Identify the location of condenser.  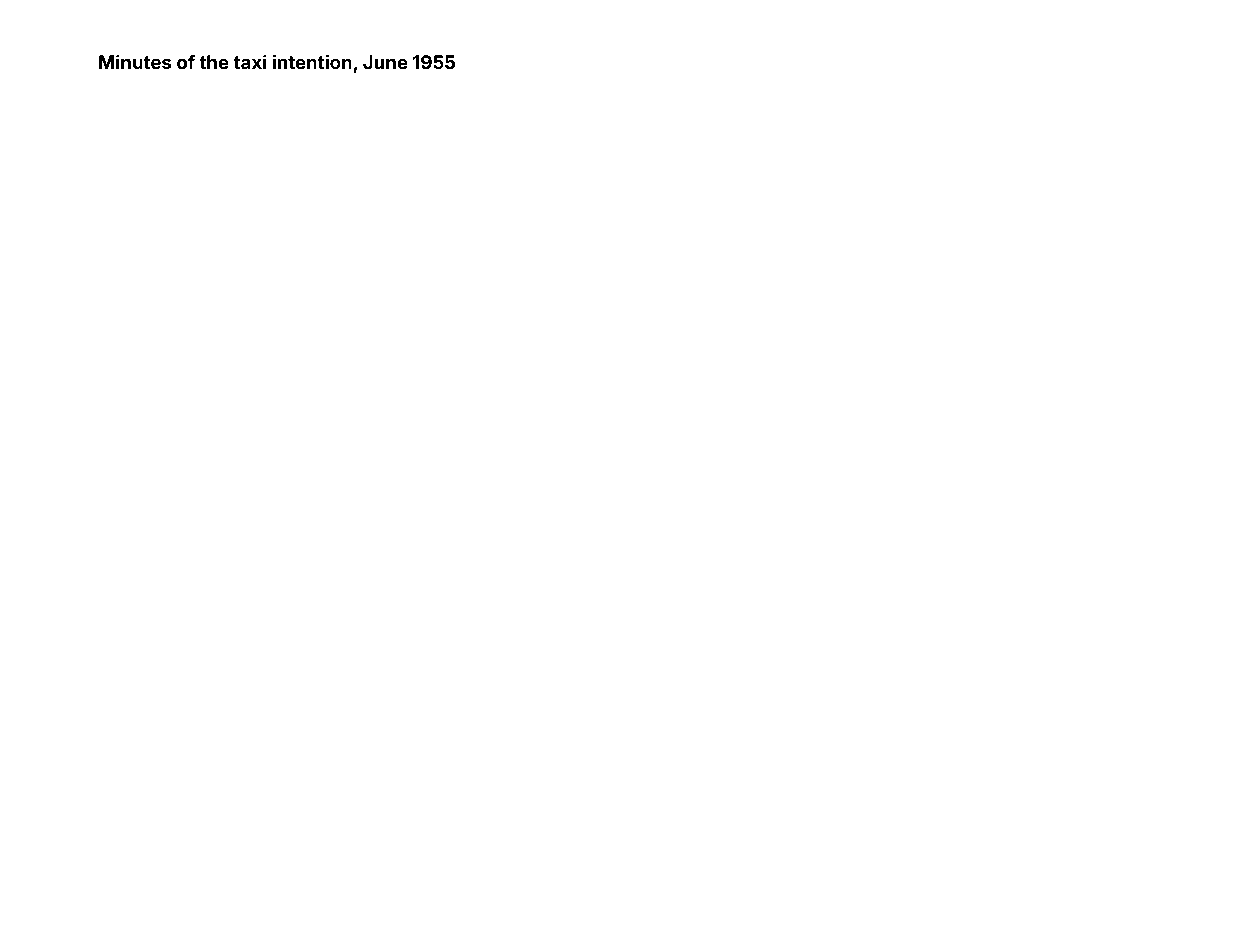
(528, 596).
